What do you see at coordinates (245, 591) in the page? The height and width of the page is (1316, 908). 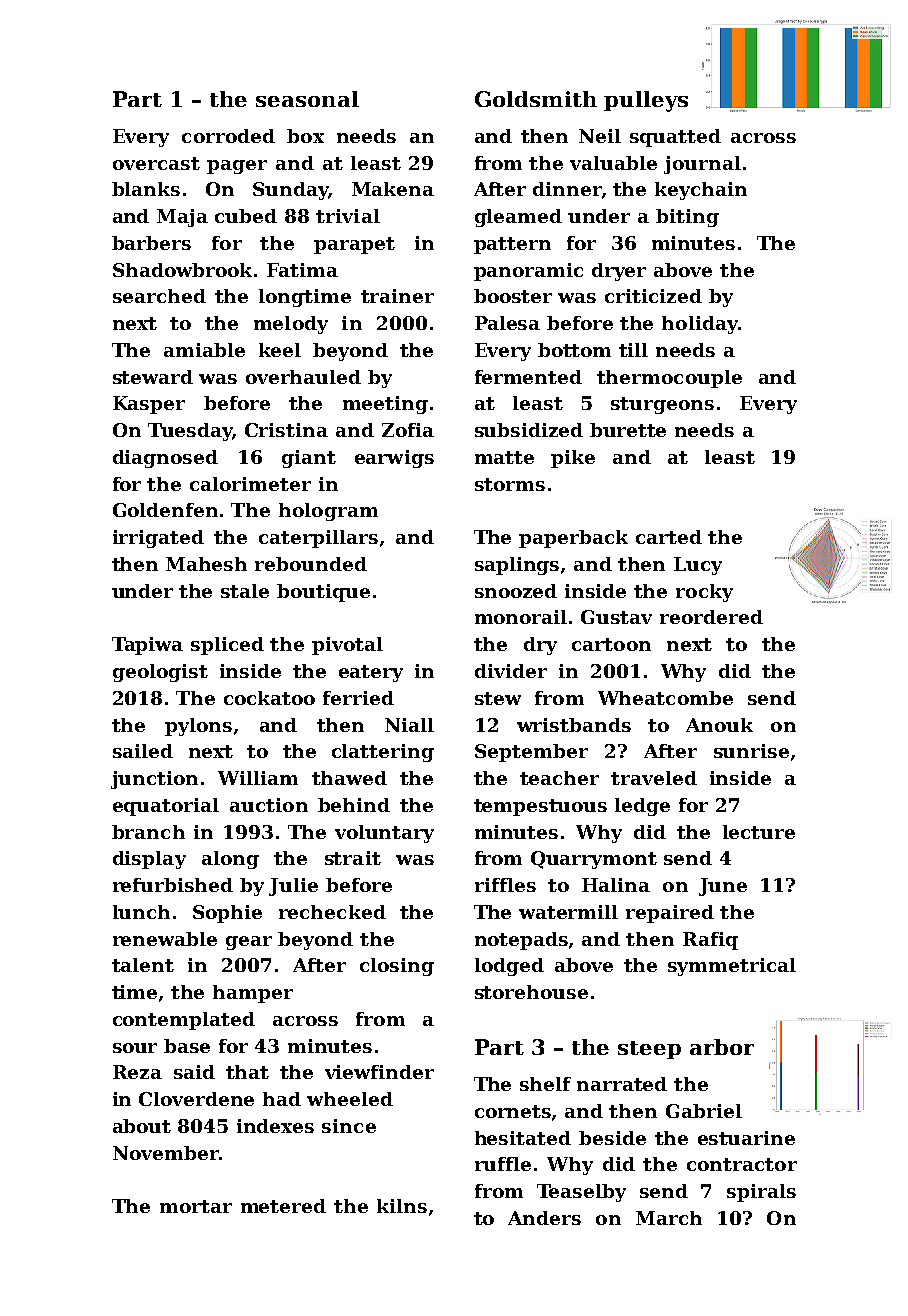 I see `stale` at bounding box center [245, 591].
